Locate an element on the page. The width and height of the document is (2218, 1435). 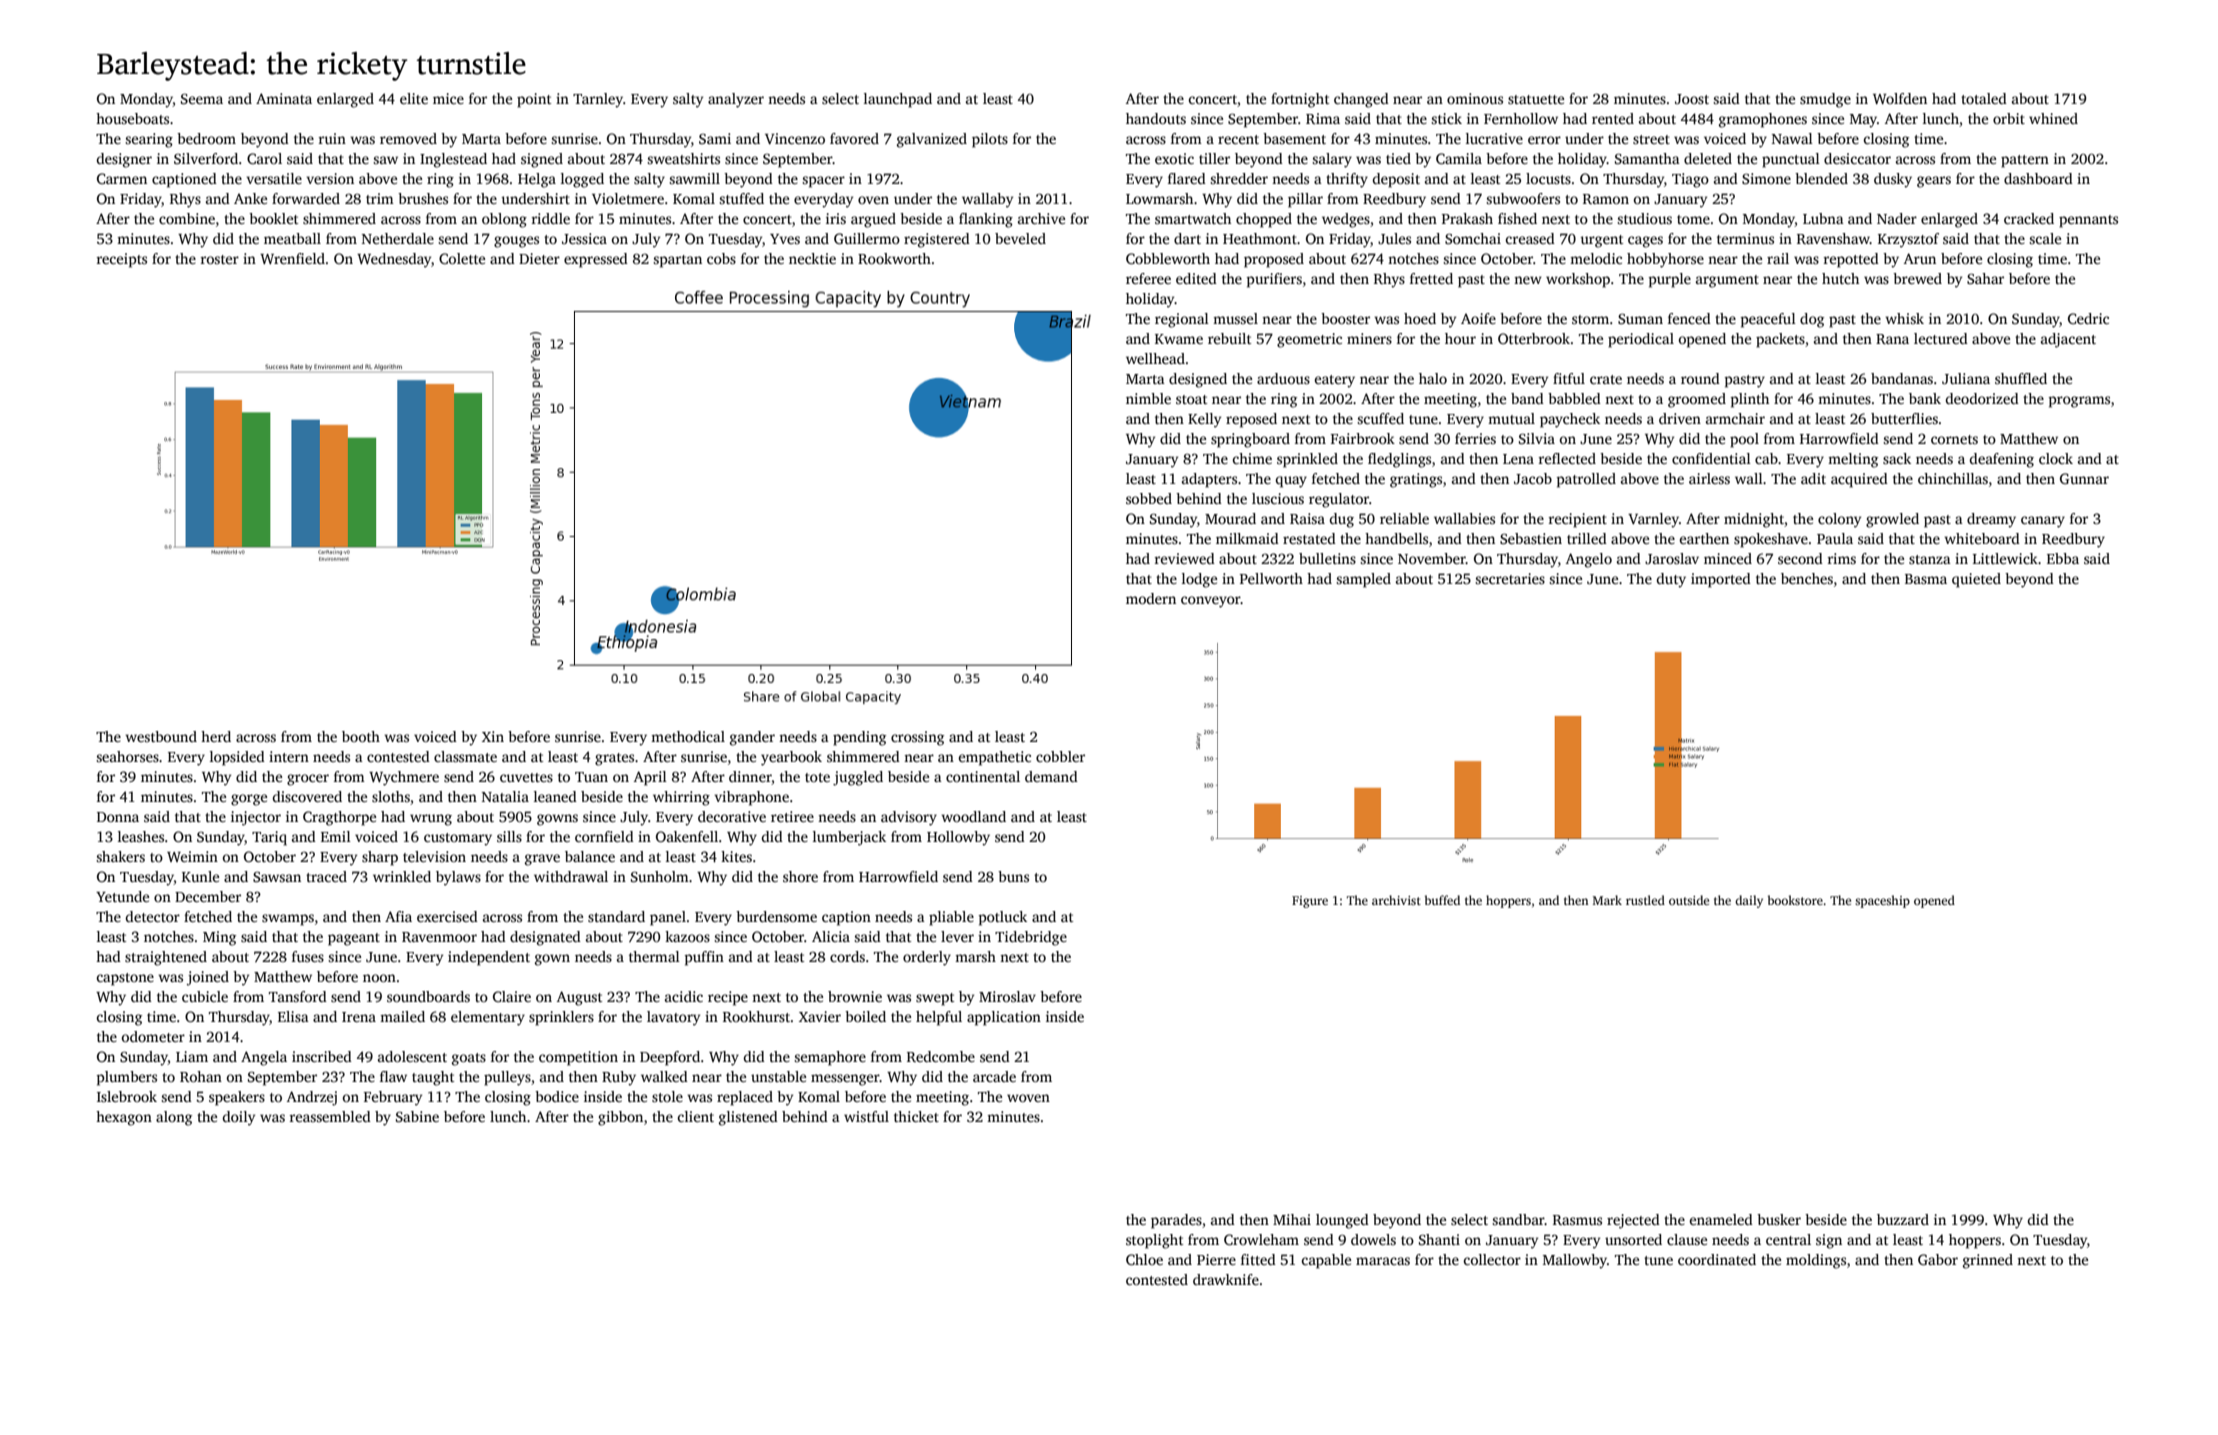
urgent is located at coordinates (1601, 241).
